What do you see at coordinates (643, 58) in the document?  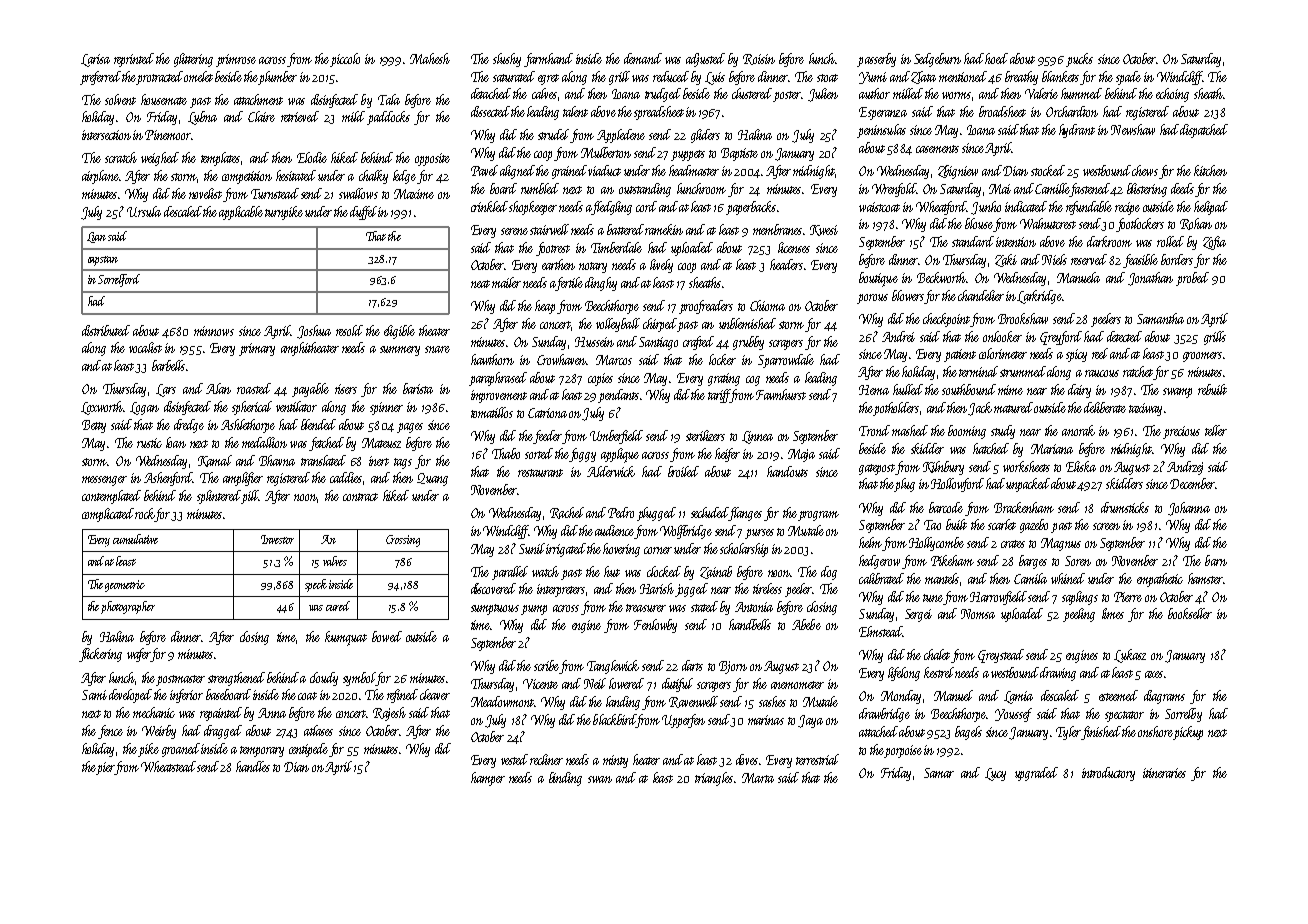 I see `demand` at bounding box center [643, 58].
